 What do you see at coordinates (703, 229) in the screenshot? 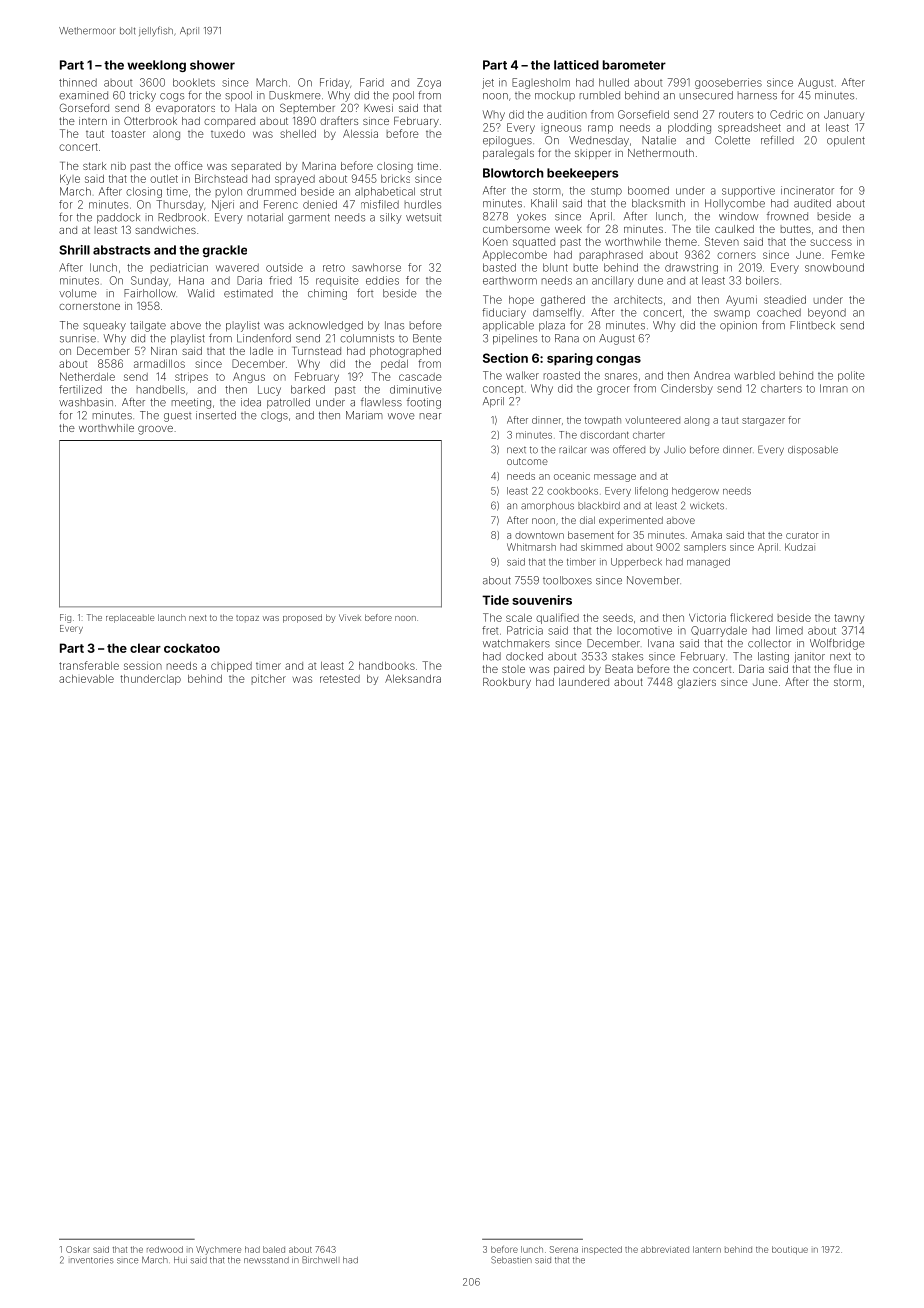
I see `tile` at bounding box center [703, 229].
